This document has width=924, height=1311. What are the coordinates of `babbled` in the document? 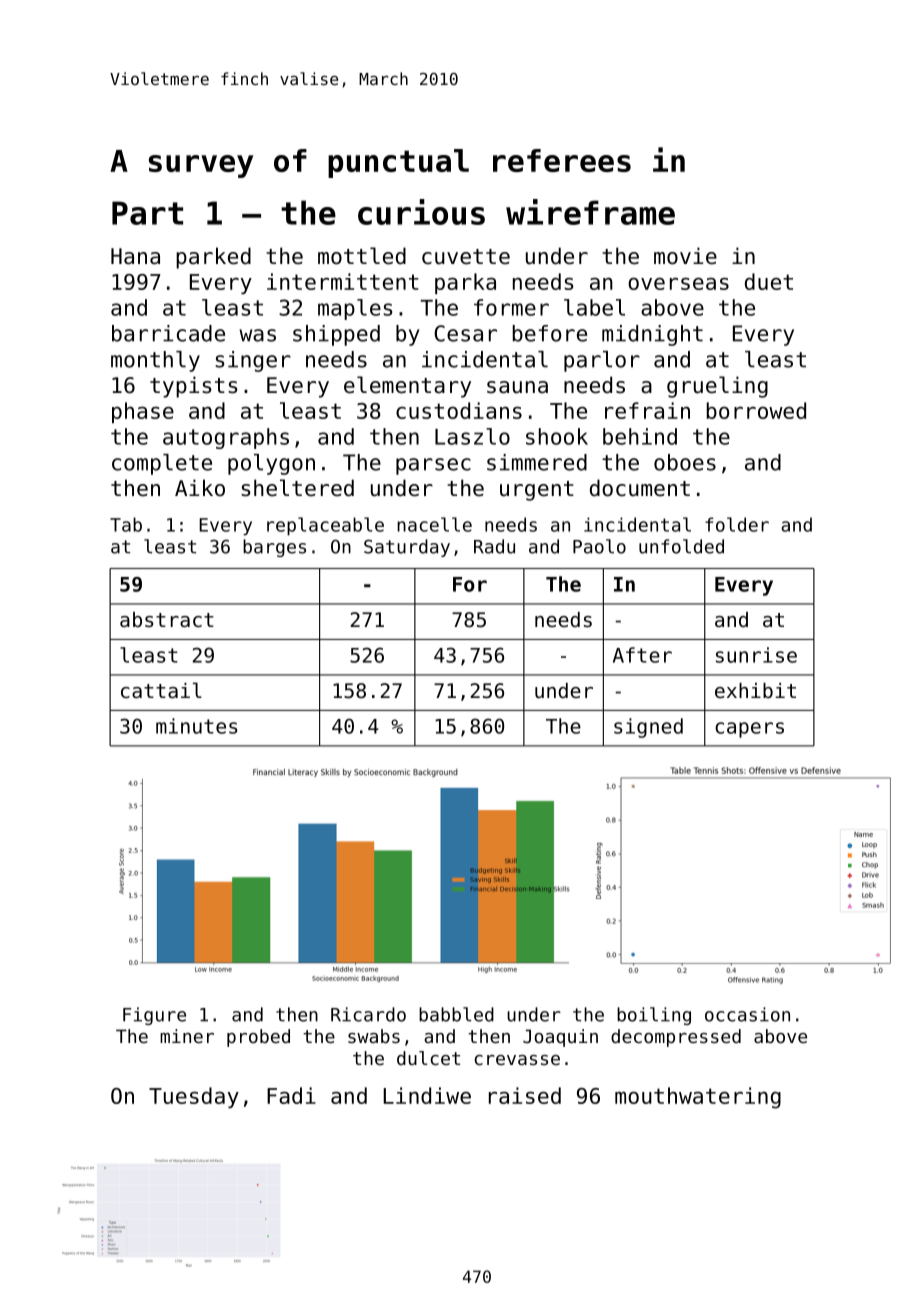 It's located at (456, 1014).
